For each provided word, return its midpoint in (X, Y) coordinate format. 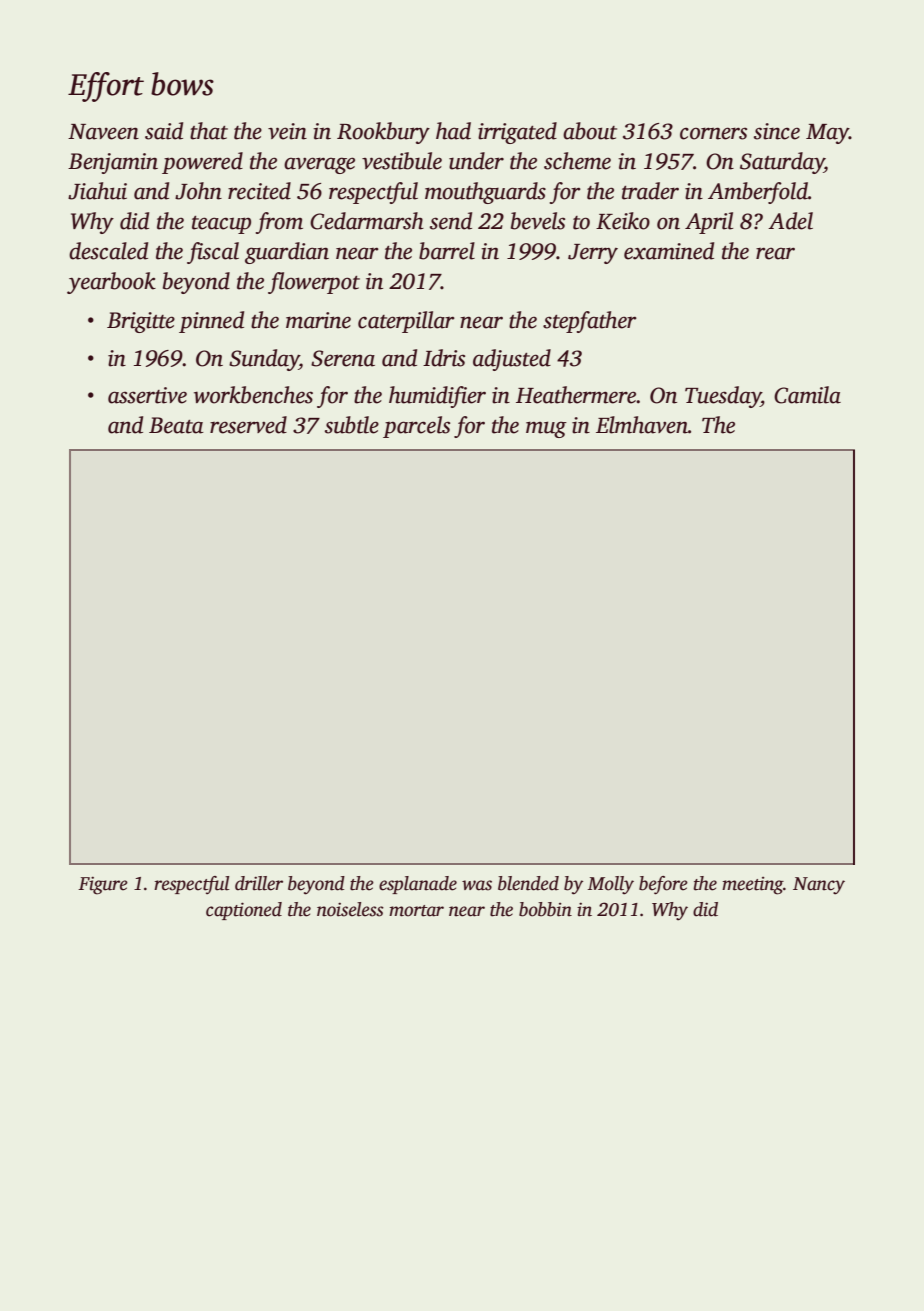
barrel (447, 251)
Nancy (819, 886)
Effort (106, 87)
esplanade (418, 885)
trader (650, 191)
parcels (416, 427)
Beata (176, 425)
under (476, 161)
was (477, 885)
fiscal (213, 253)
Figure (103, 885)
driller (259, 883)
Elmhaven (642, 425)
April (709, 223)
